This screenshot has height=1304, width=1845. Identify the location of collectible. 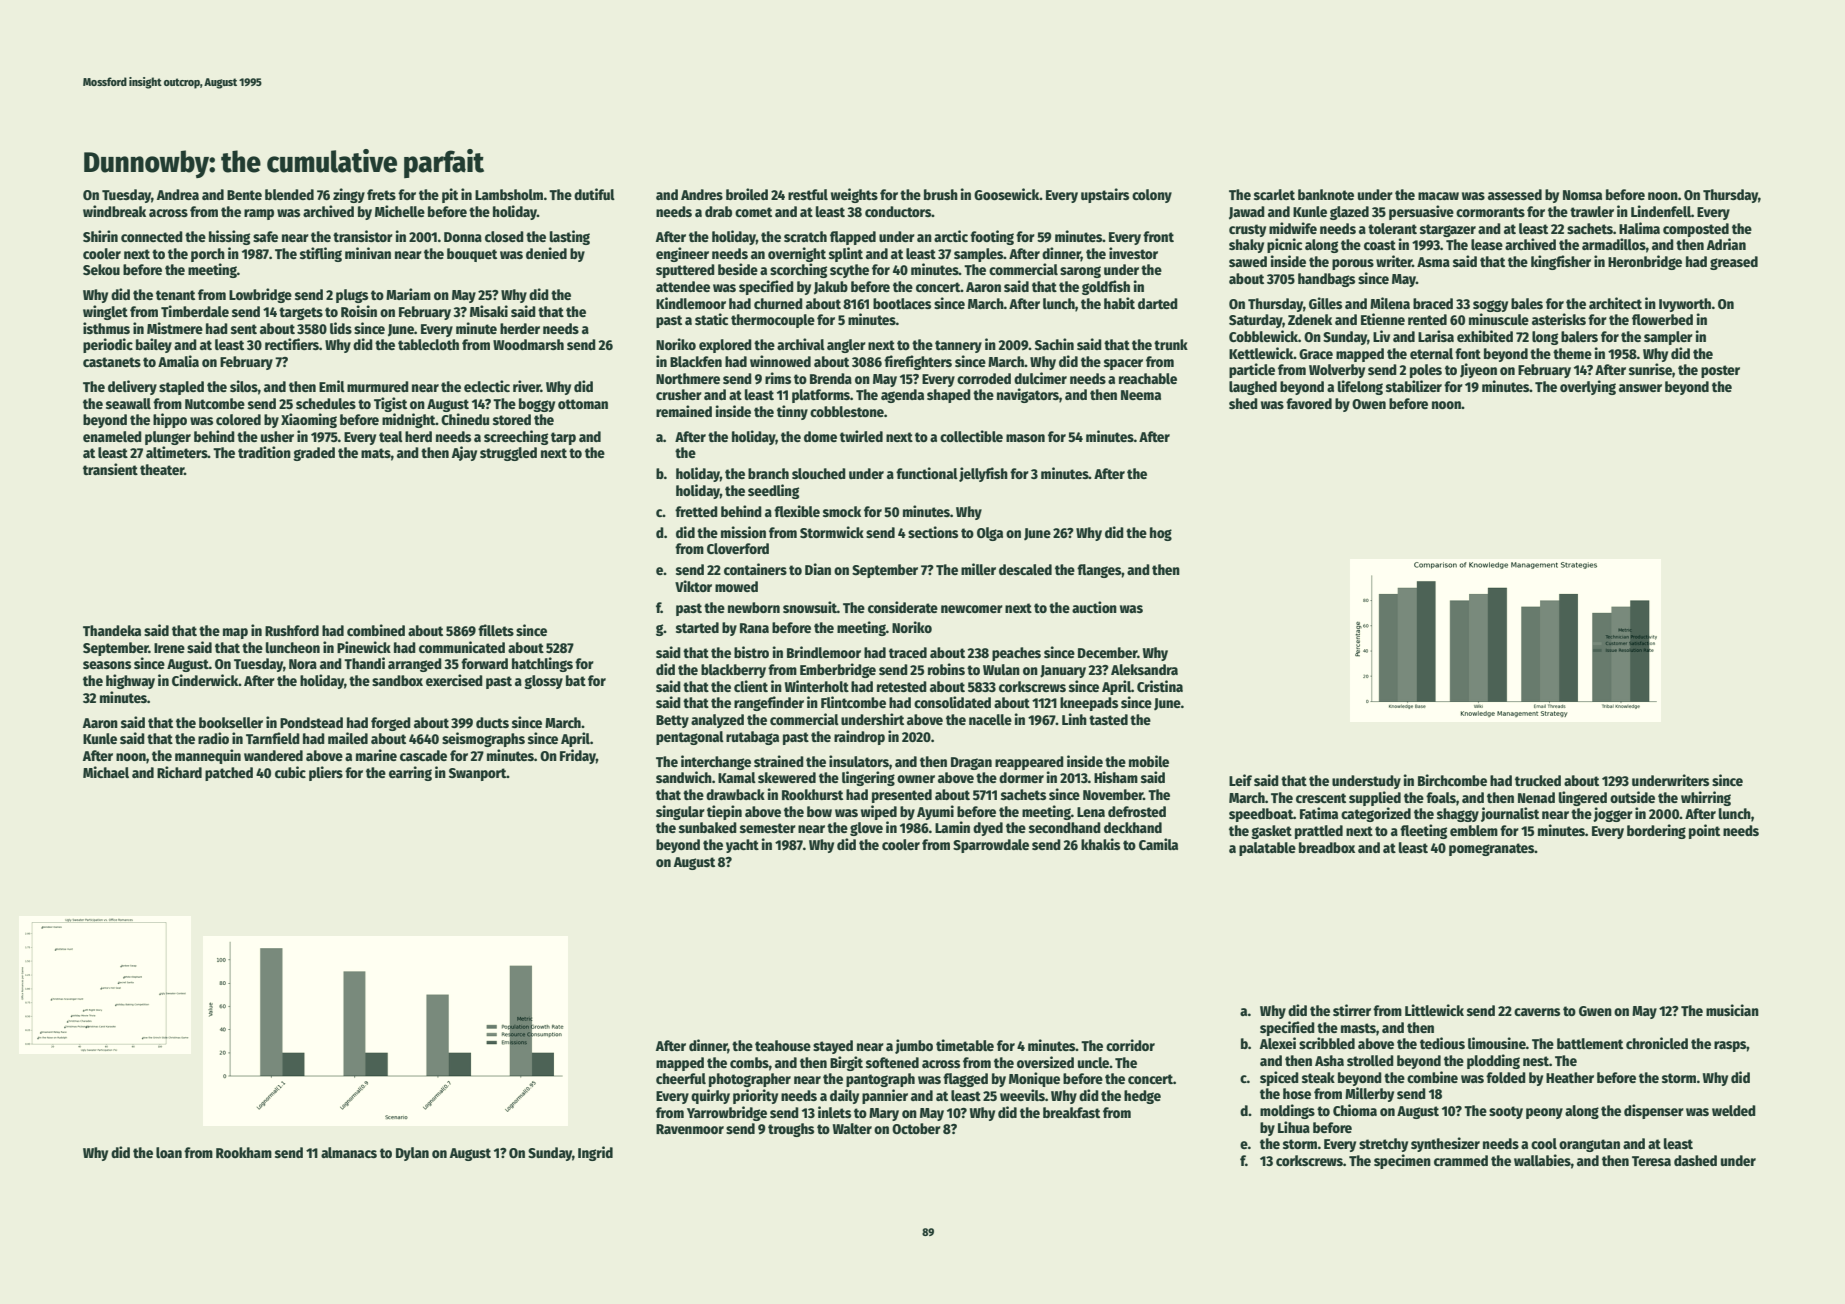
(971, 436).
